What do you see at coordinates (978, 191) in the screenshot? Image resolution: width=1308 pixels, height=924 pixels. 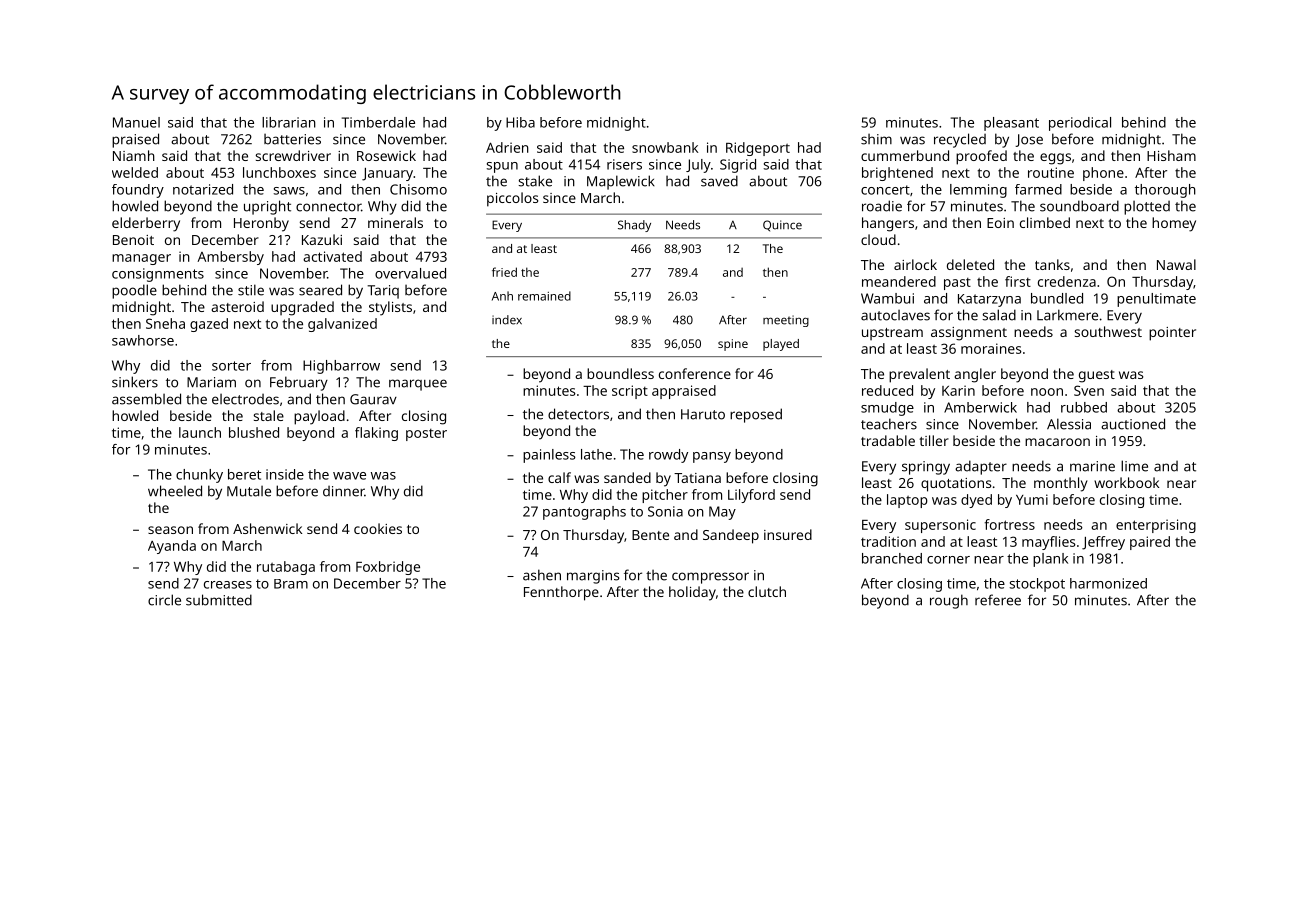 I see `lemming` at bounding box center [978, 191].
